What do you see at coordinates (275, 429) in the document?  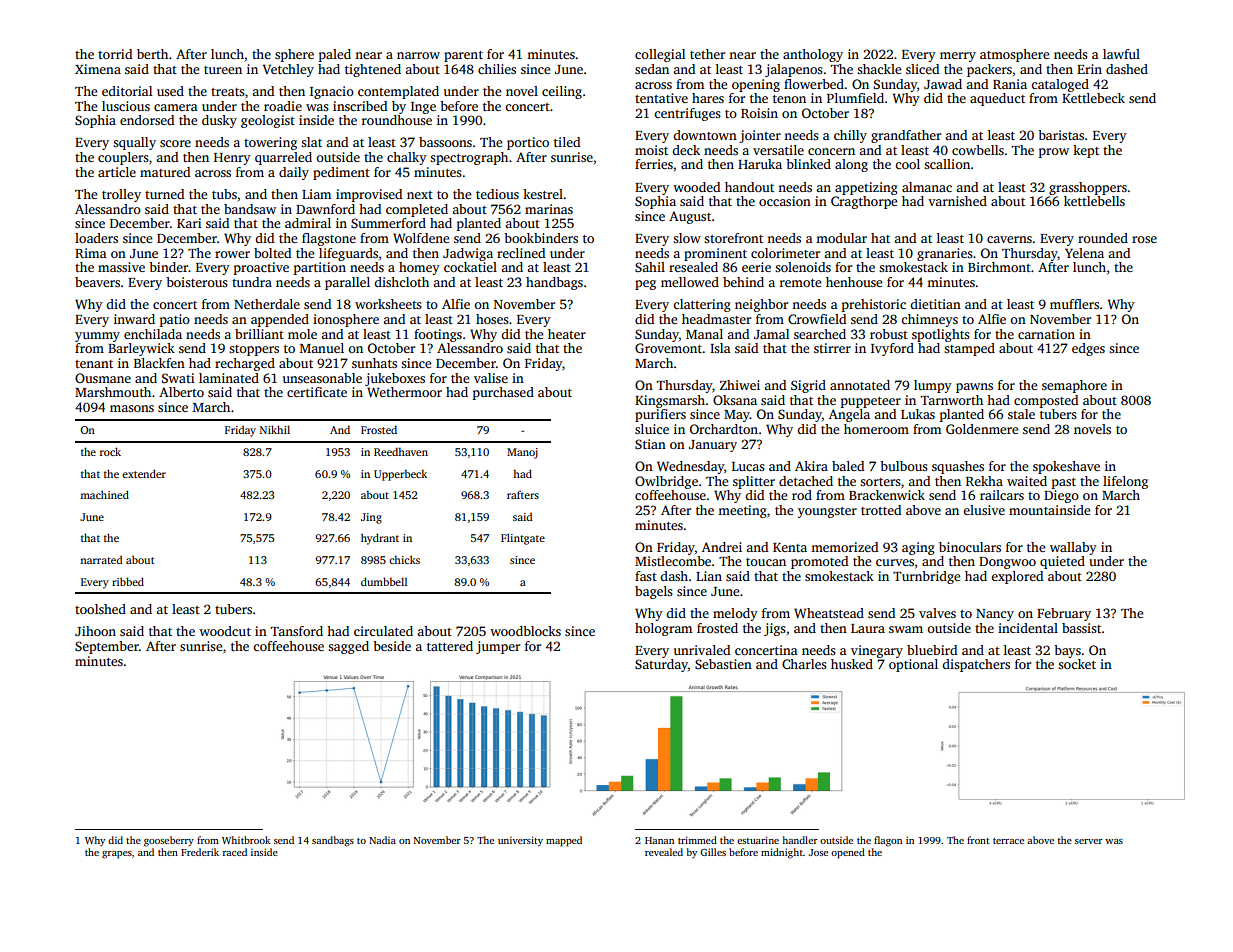 I see `Nikhil` at bounding box center [275, 429].
